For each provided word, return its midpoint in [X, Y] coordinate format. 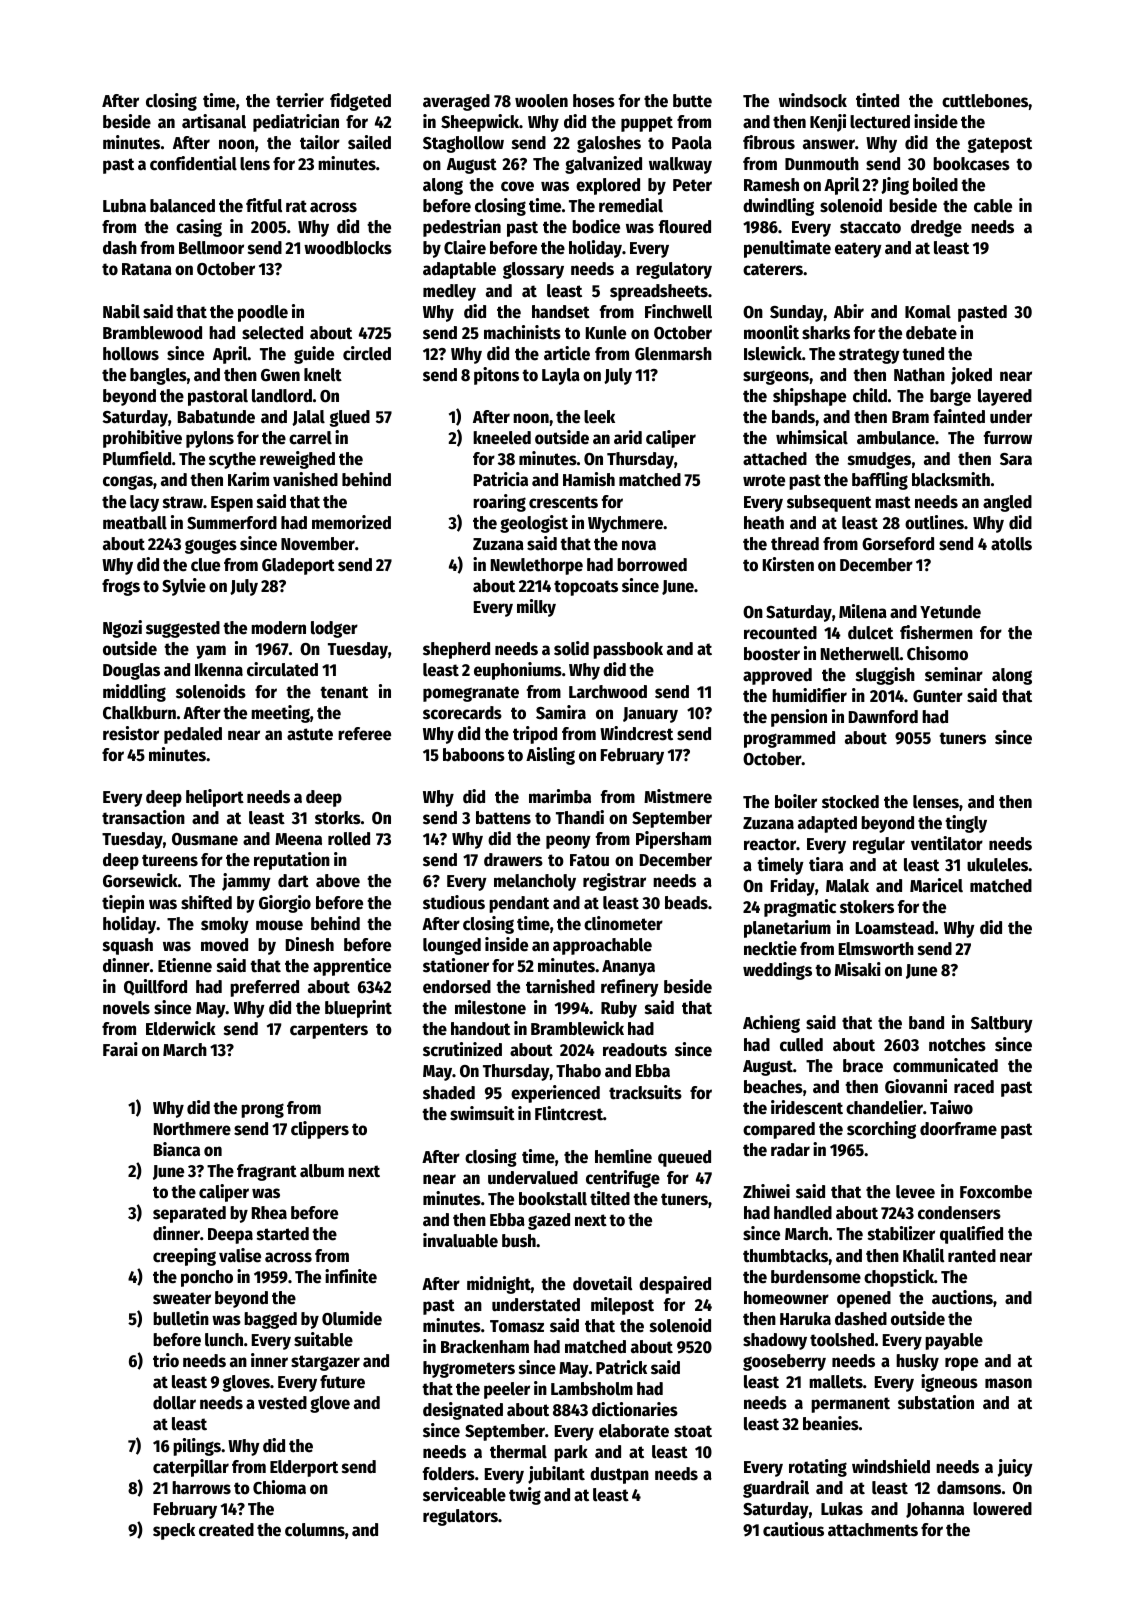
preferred [264, 988]
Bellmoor [211, 248]
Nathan [919, 375]
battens [503, 818]
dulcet [870, 633]
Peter [692, 185]
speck [174, 1531]
